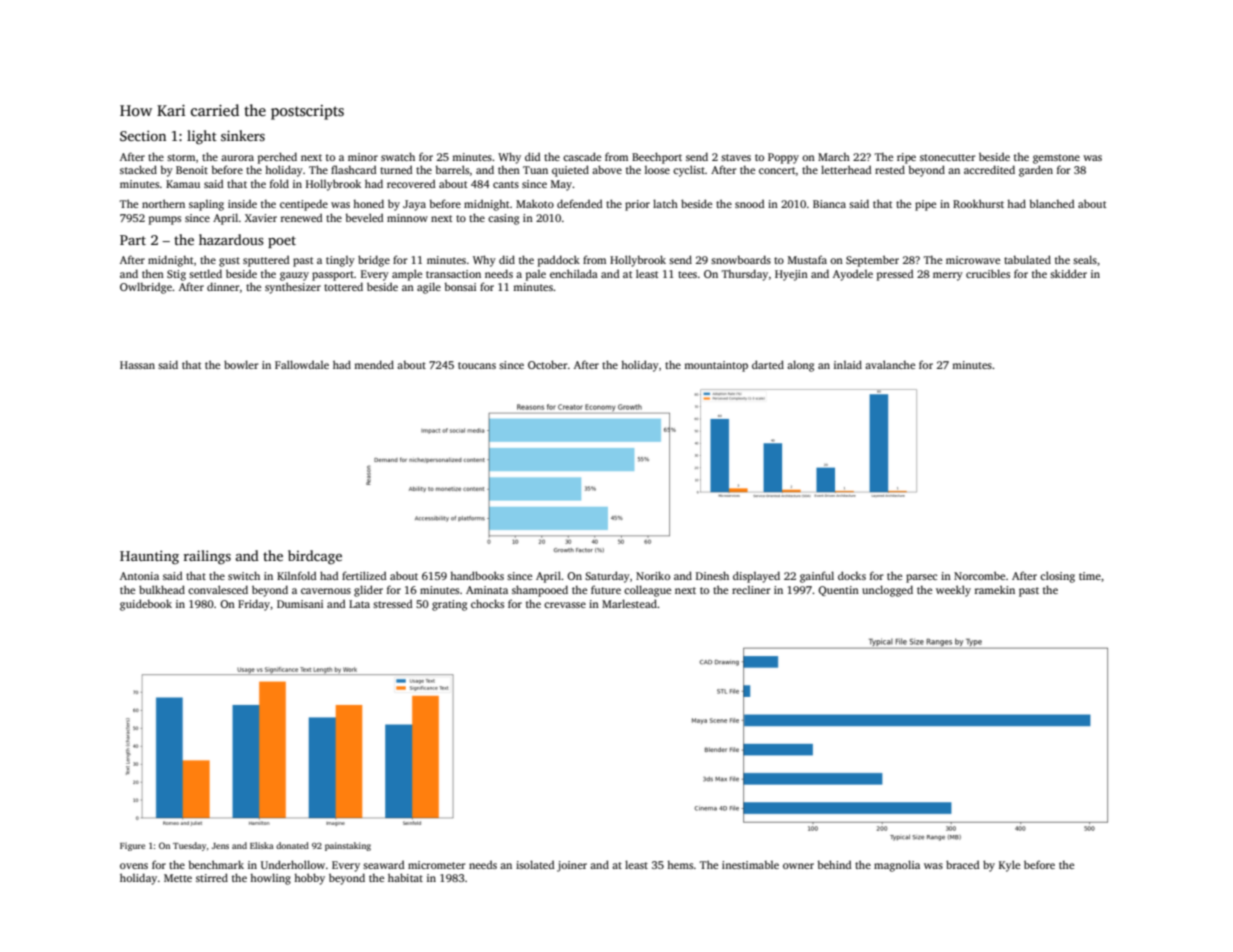  Describe the element at coordinates (897, 866) in the screenshot. I see `magnolia` at that location.
